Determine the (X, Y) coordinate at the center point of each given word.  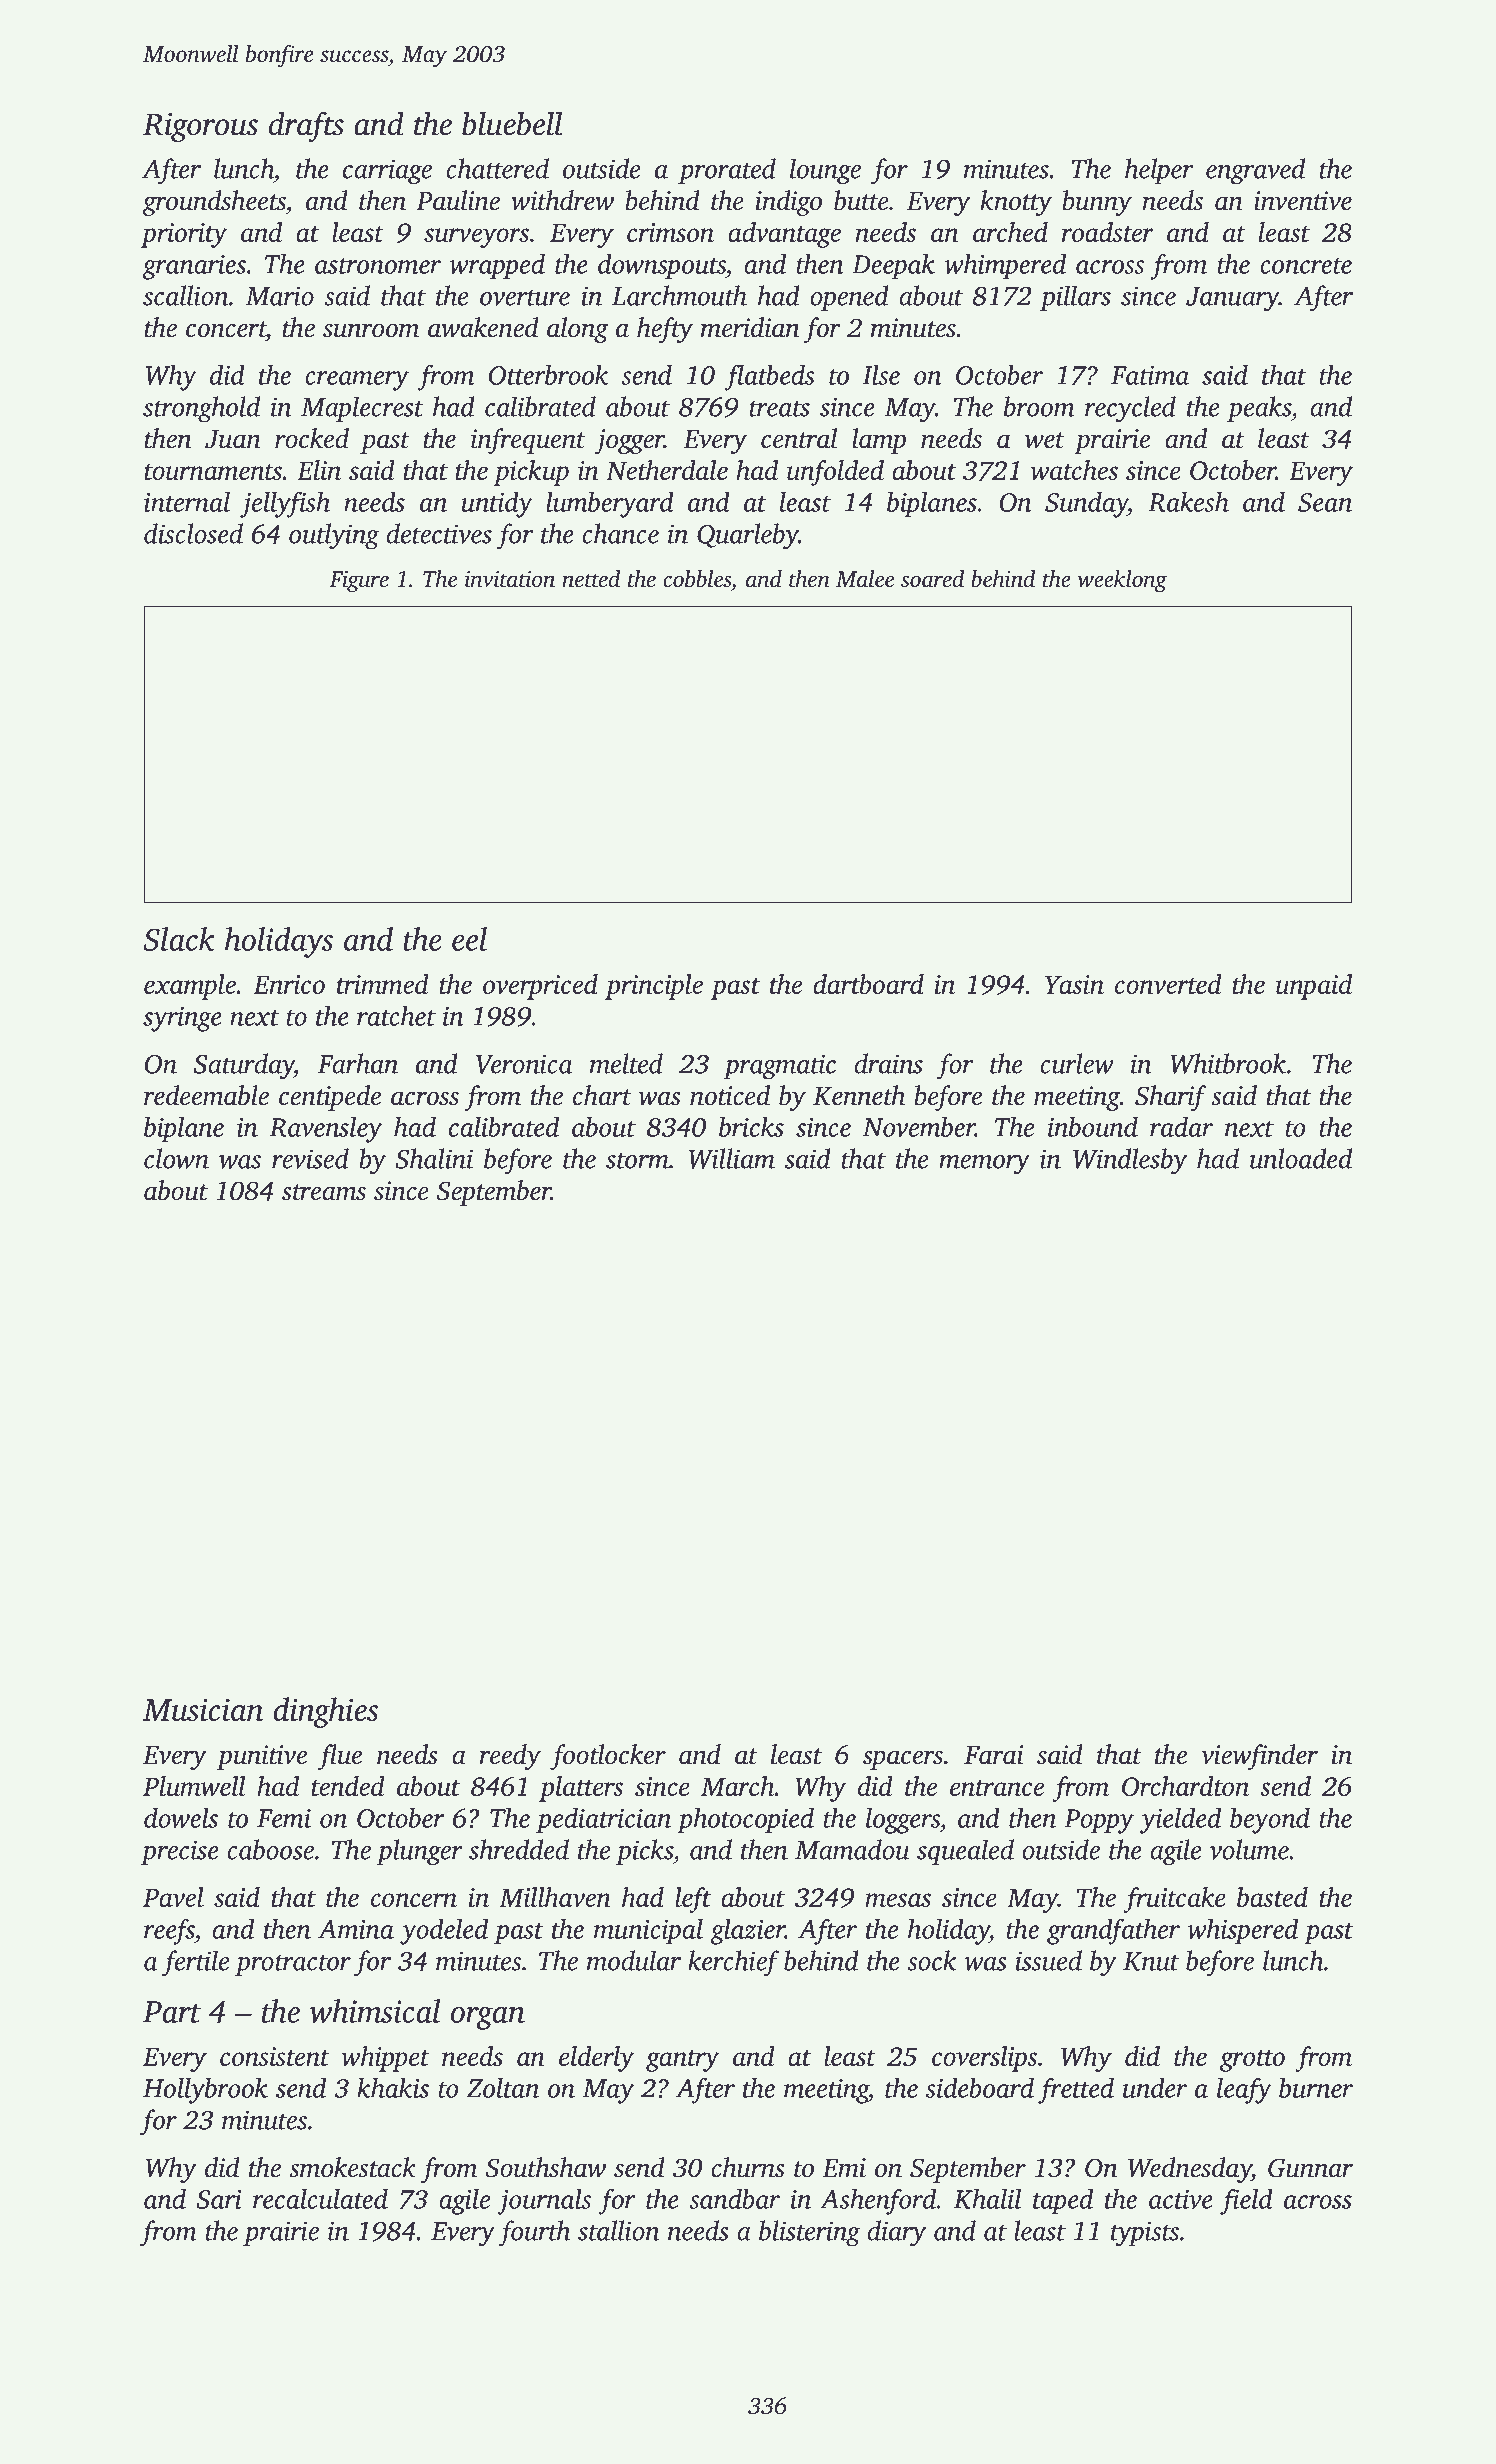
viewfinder (1259, 1757)
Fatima (1150, 375)
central (799, 438)
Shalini (434, 1158)
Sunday (1086, 504)
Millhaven (555, 1897)
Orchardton (1185, 1786)
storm (637, 1160)
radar (1181, 1126)
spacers (903, 1760)
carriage (387, 172)
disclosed (193, 533)
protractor (293, 1965)
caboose (270, 1849)
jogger (629, 441)
